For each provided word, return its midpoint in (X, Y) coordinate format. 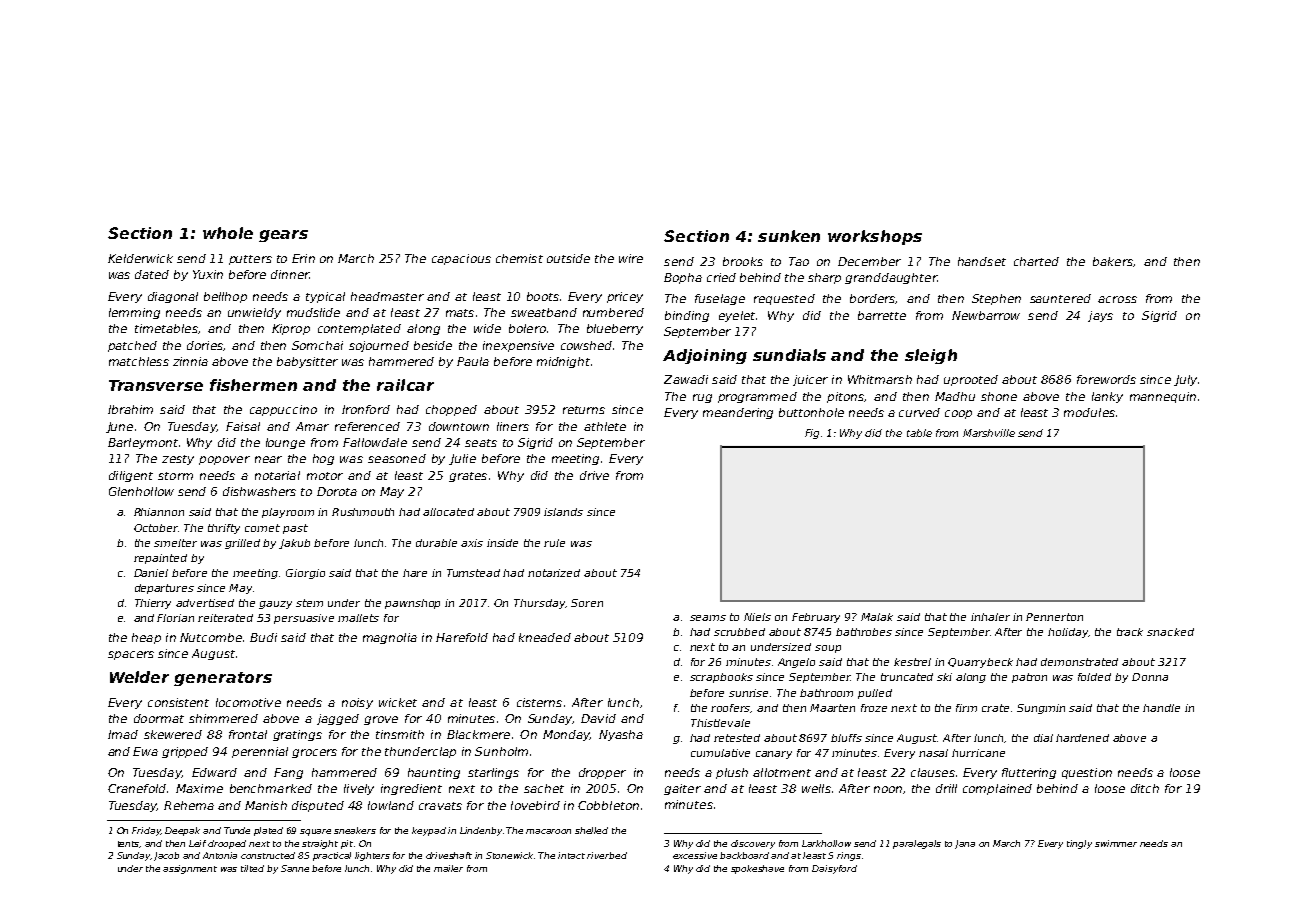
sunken (789, 236)
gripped (185, 752)
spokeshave (757, 869)
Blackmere (478, 734)
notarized (554, 573)
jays (1100, 316)
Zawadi (686, 379)
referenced (367, 426)
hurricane (978, 753)
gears (283, 236)
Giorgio (305, 574)
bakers (1113, 261)
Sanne (295, 868)
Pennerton (1054, 617)
